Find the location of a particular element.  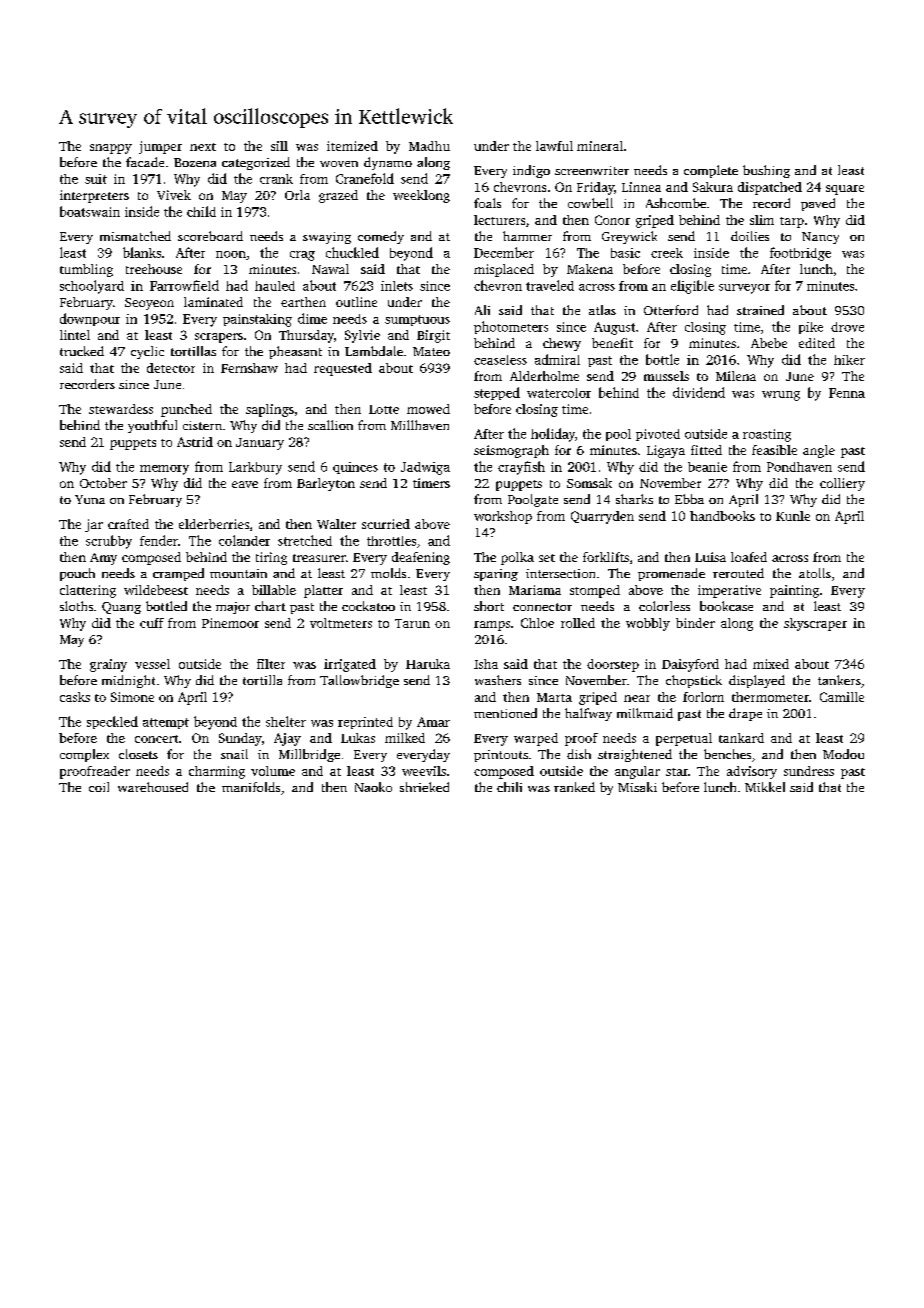

colliery is located at coordinates (842, 484).
